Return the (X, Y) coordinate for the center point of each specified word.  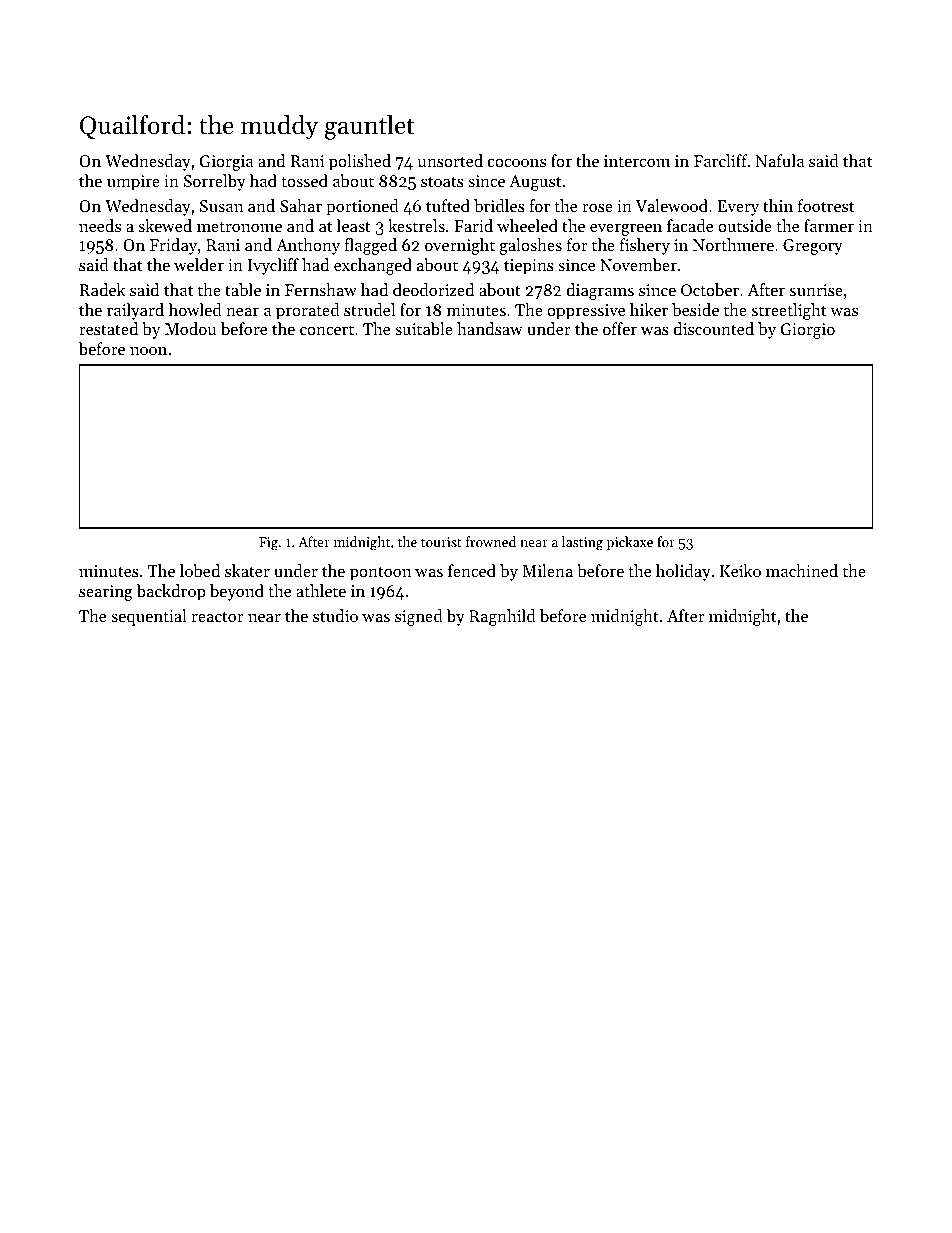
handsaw (490, 328)
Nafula (779, 160)
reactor (217, 616)
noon (148, 350)
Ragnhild (502, 617)
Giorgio (807, 331)
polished (360, 162)
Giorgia (226, 163)
